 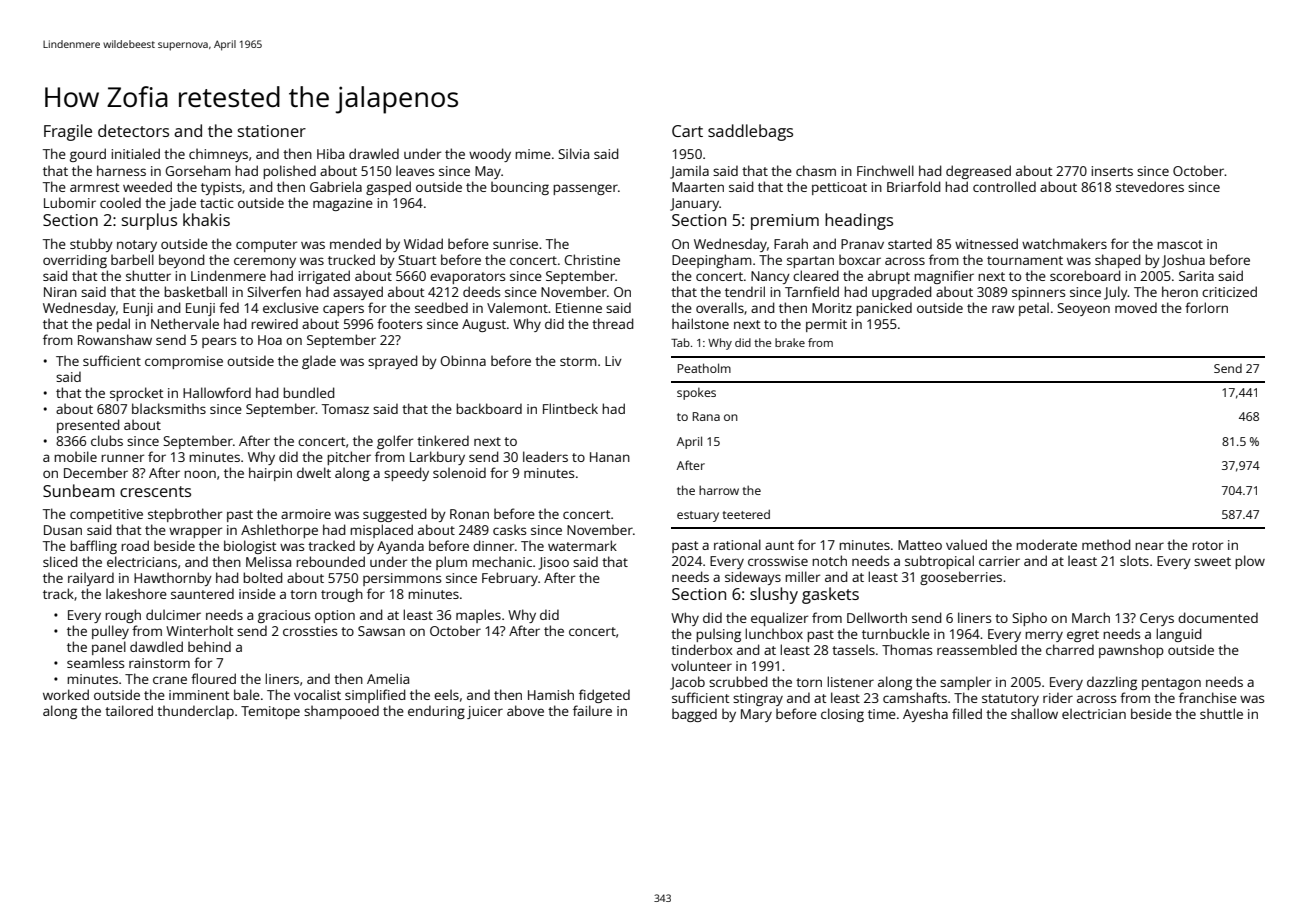 What do you see at coordinates (68, 132) in the screenshot?
I see `Fragile` at bounding box center [68, 132].
